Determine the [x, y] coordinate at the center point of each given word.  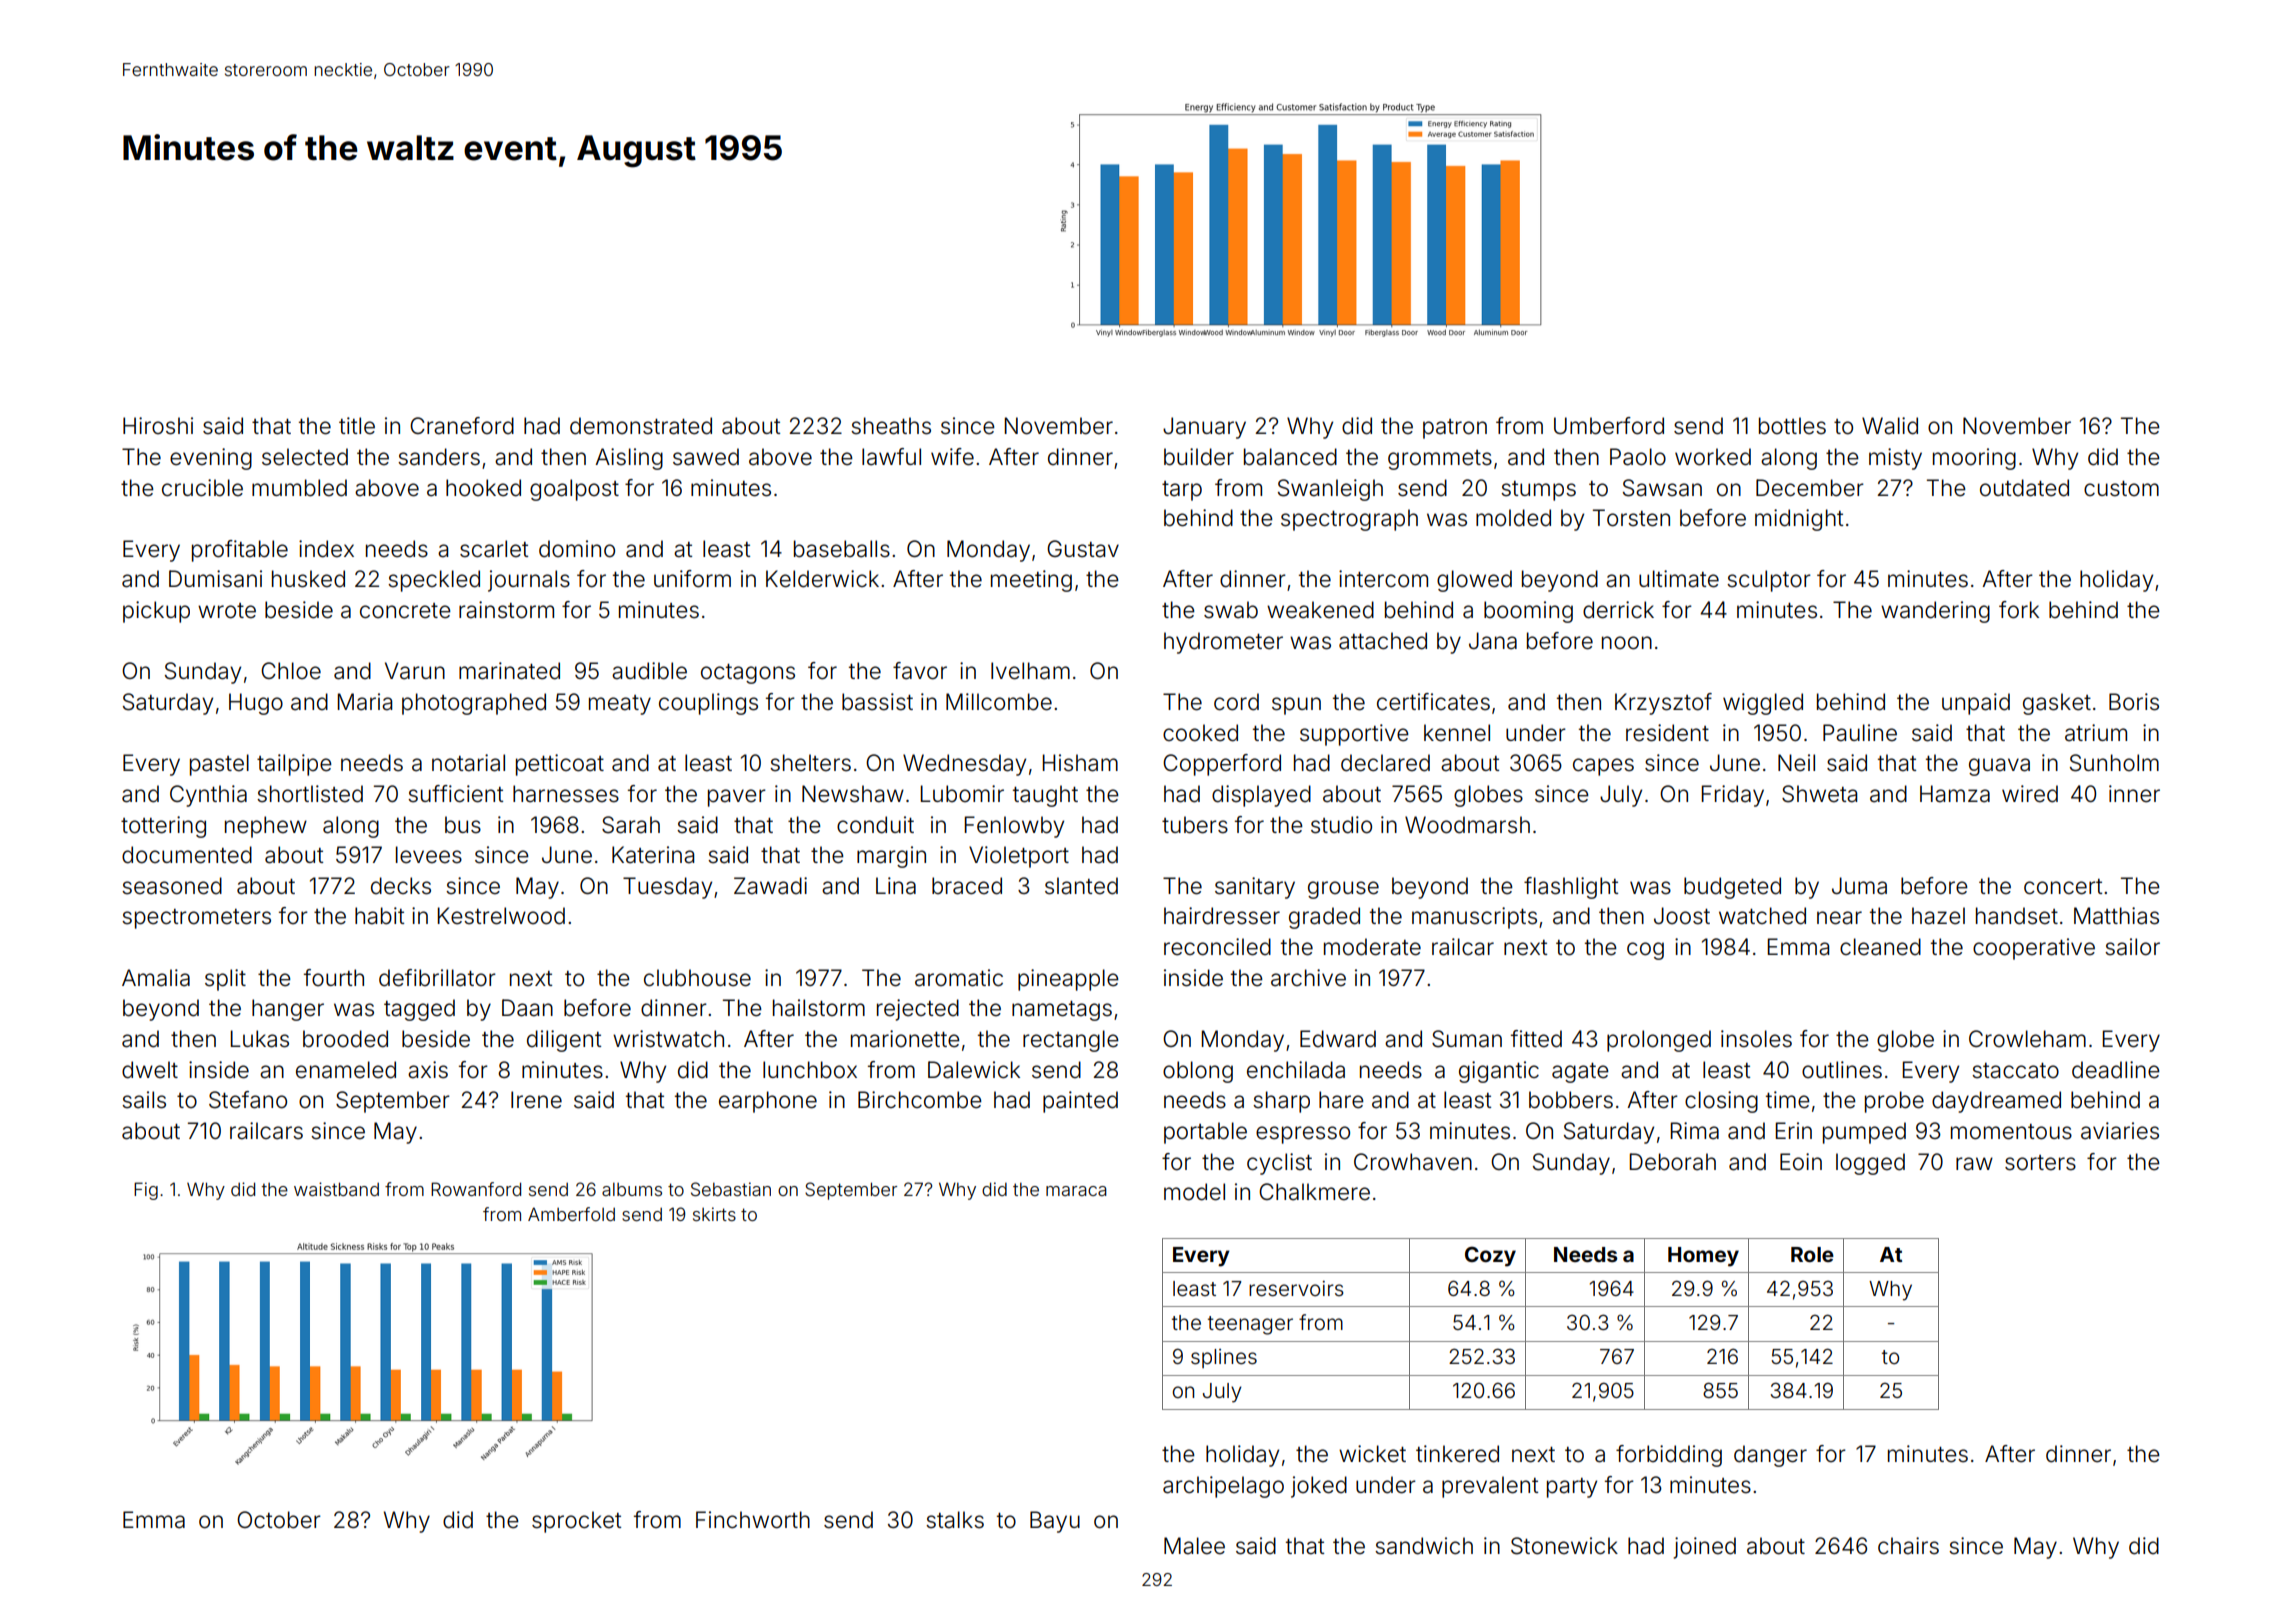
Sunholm [2114, 763]
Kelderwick [822, 579]
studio [1341, 825]
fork [2019, 610]
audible [649, 671]
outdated [2024, 488]
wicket [1372, 1454]
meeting [1031, 581]
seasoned [172, 886]
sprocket [576, 1522]
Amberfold [571, 1214]
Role [1812, 1254]
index [326, 549]
